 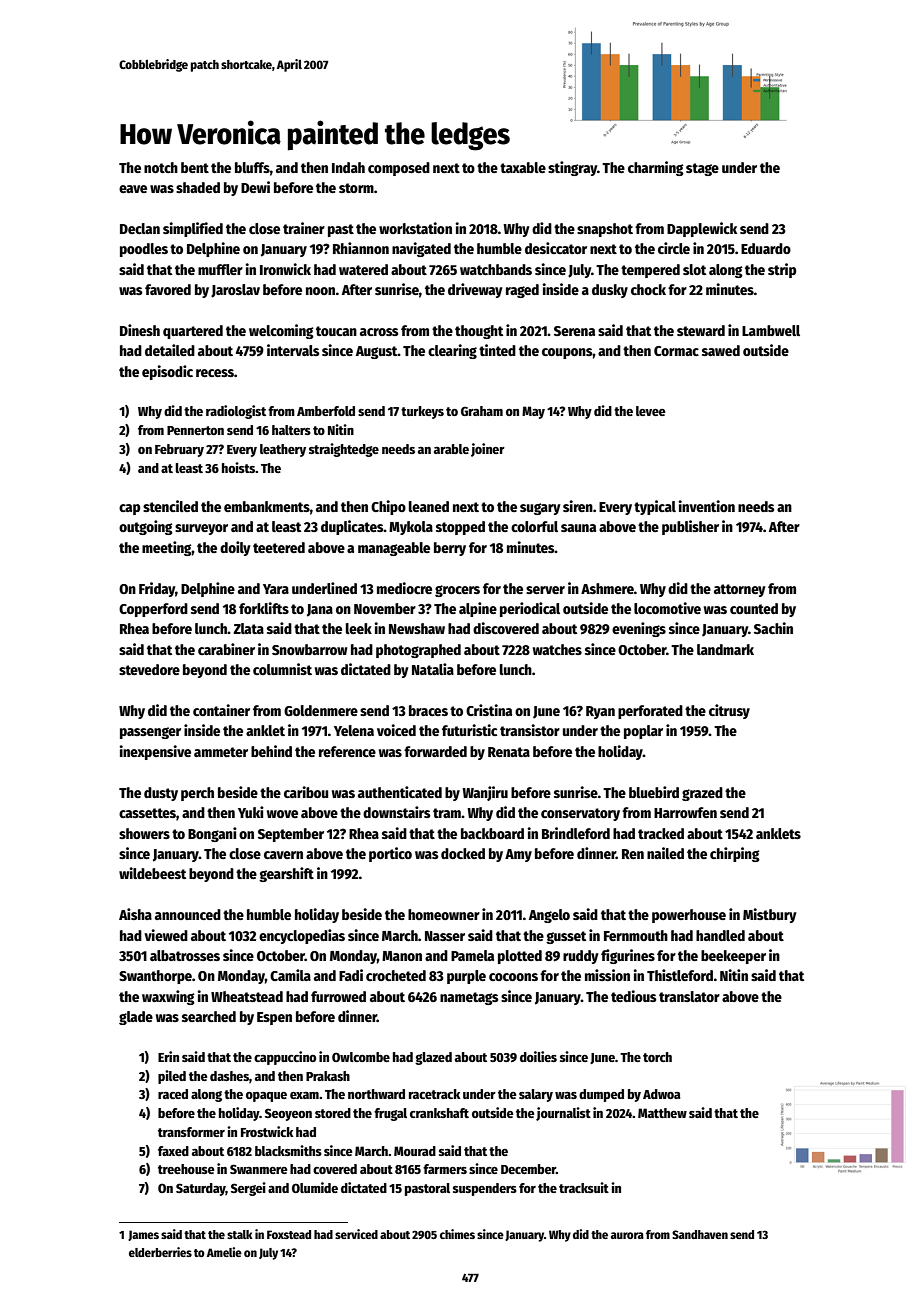 What do you see at coordinates (770, 915) in the image?
I see `Mistbury` at bounding box center [770, 915].
